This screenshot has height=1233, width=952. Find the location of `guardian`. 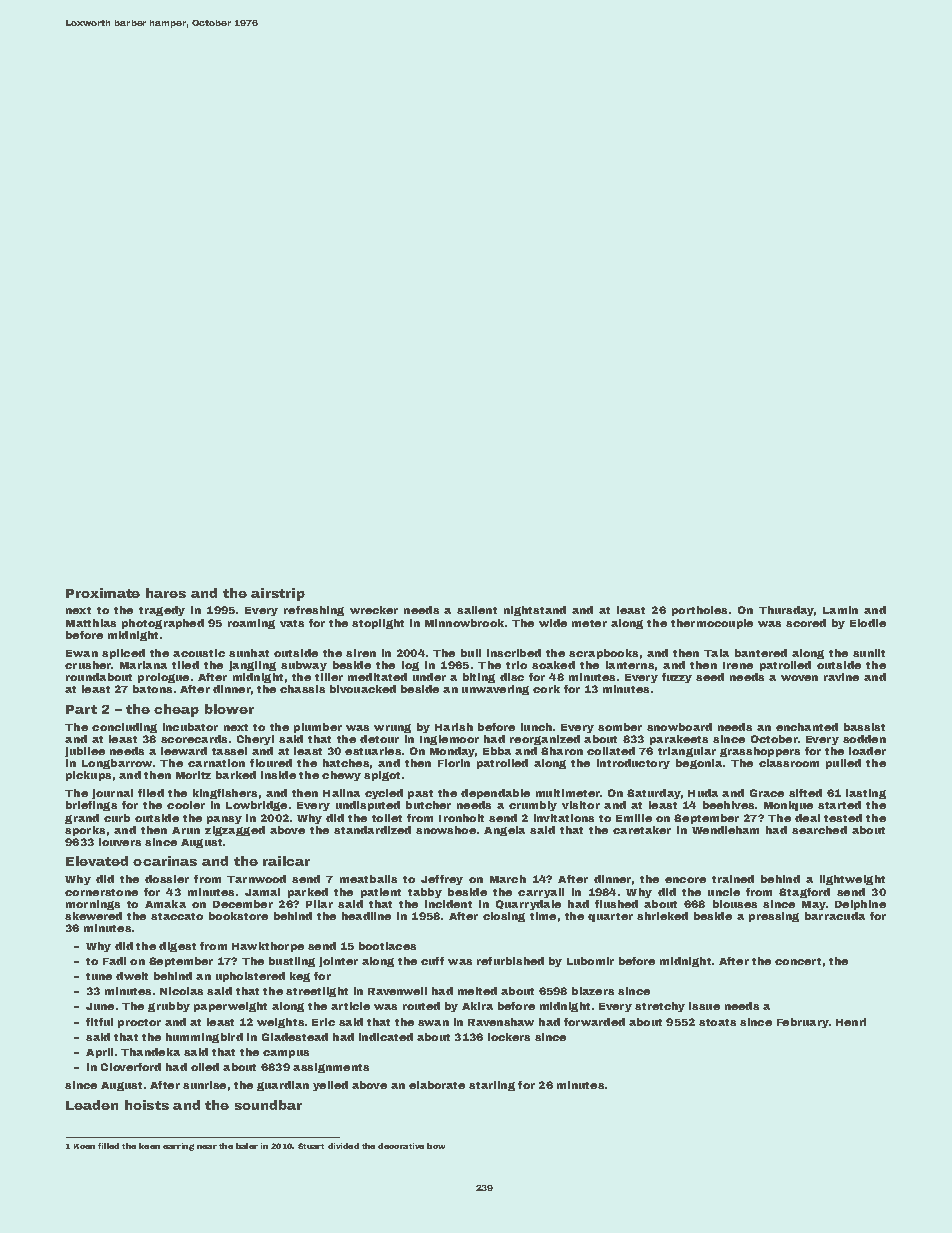

guardian is located at coordinates (283, 1086).
